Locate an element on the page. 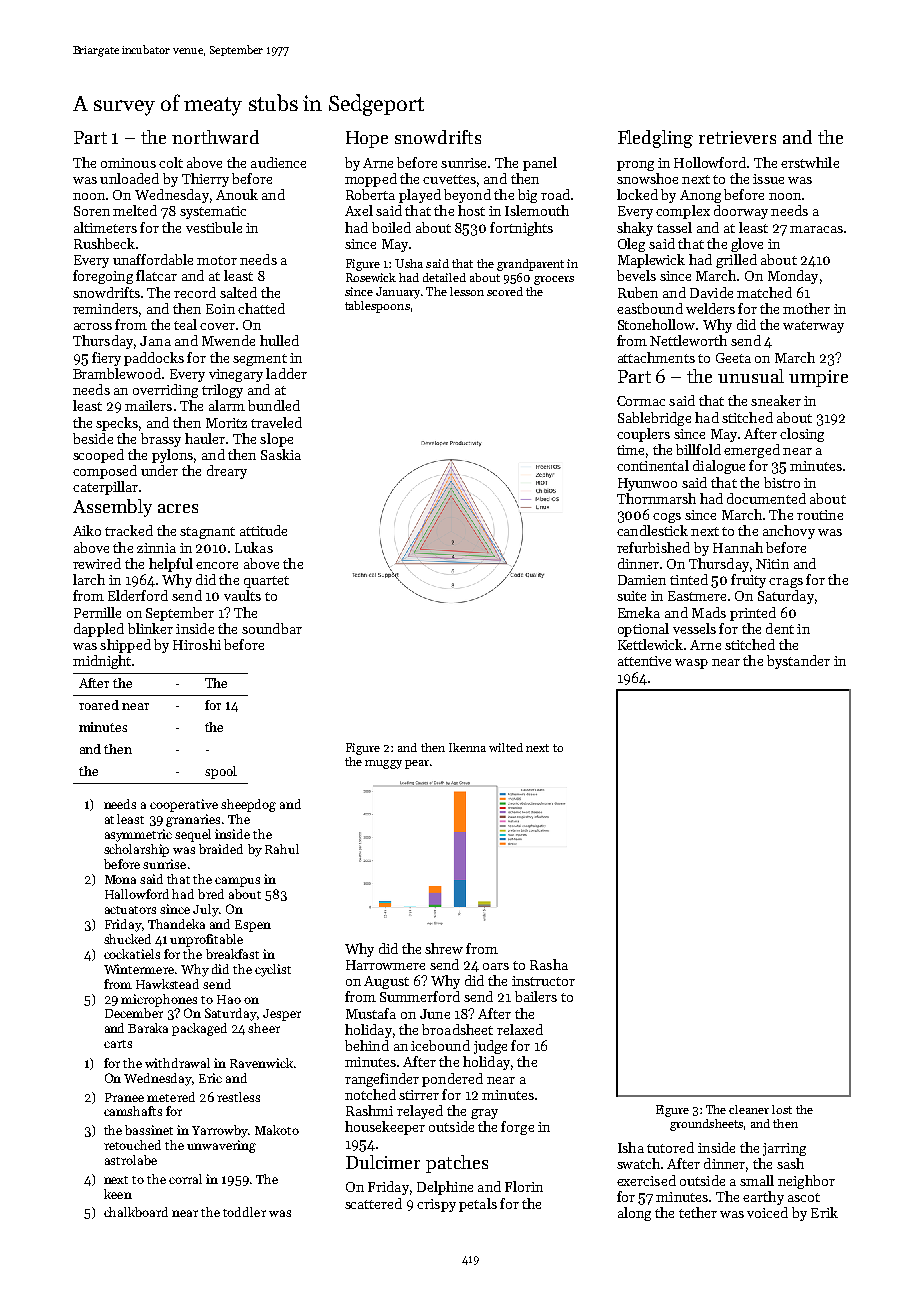 The image size is (924, 1308). Hallowford is located at coordinates (137, 894).
